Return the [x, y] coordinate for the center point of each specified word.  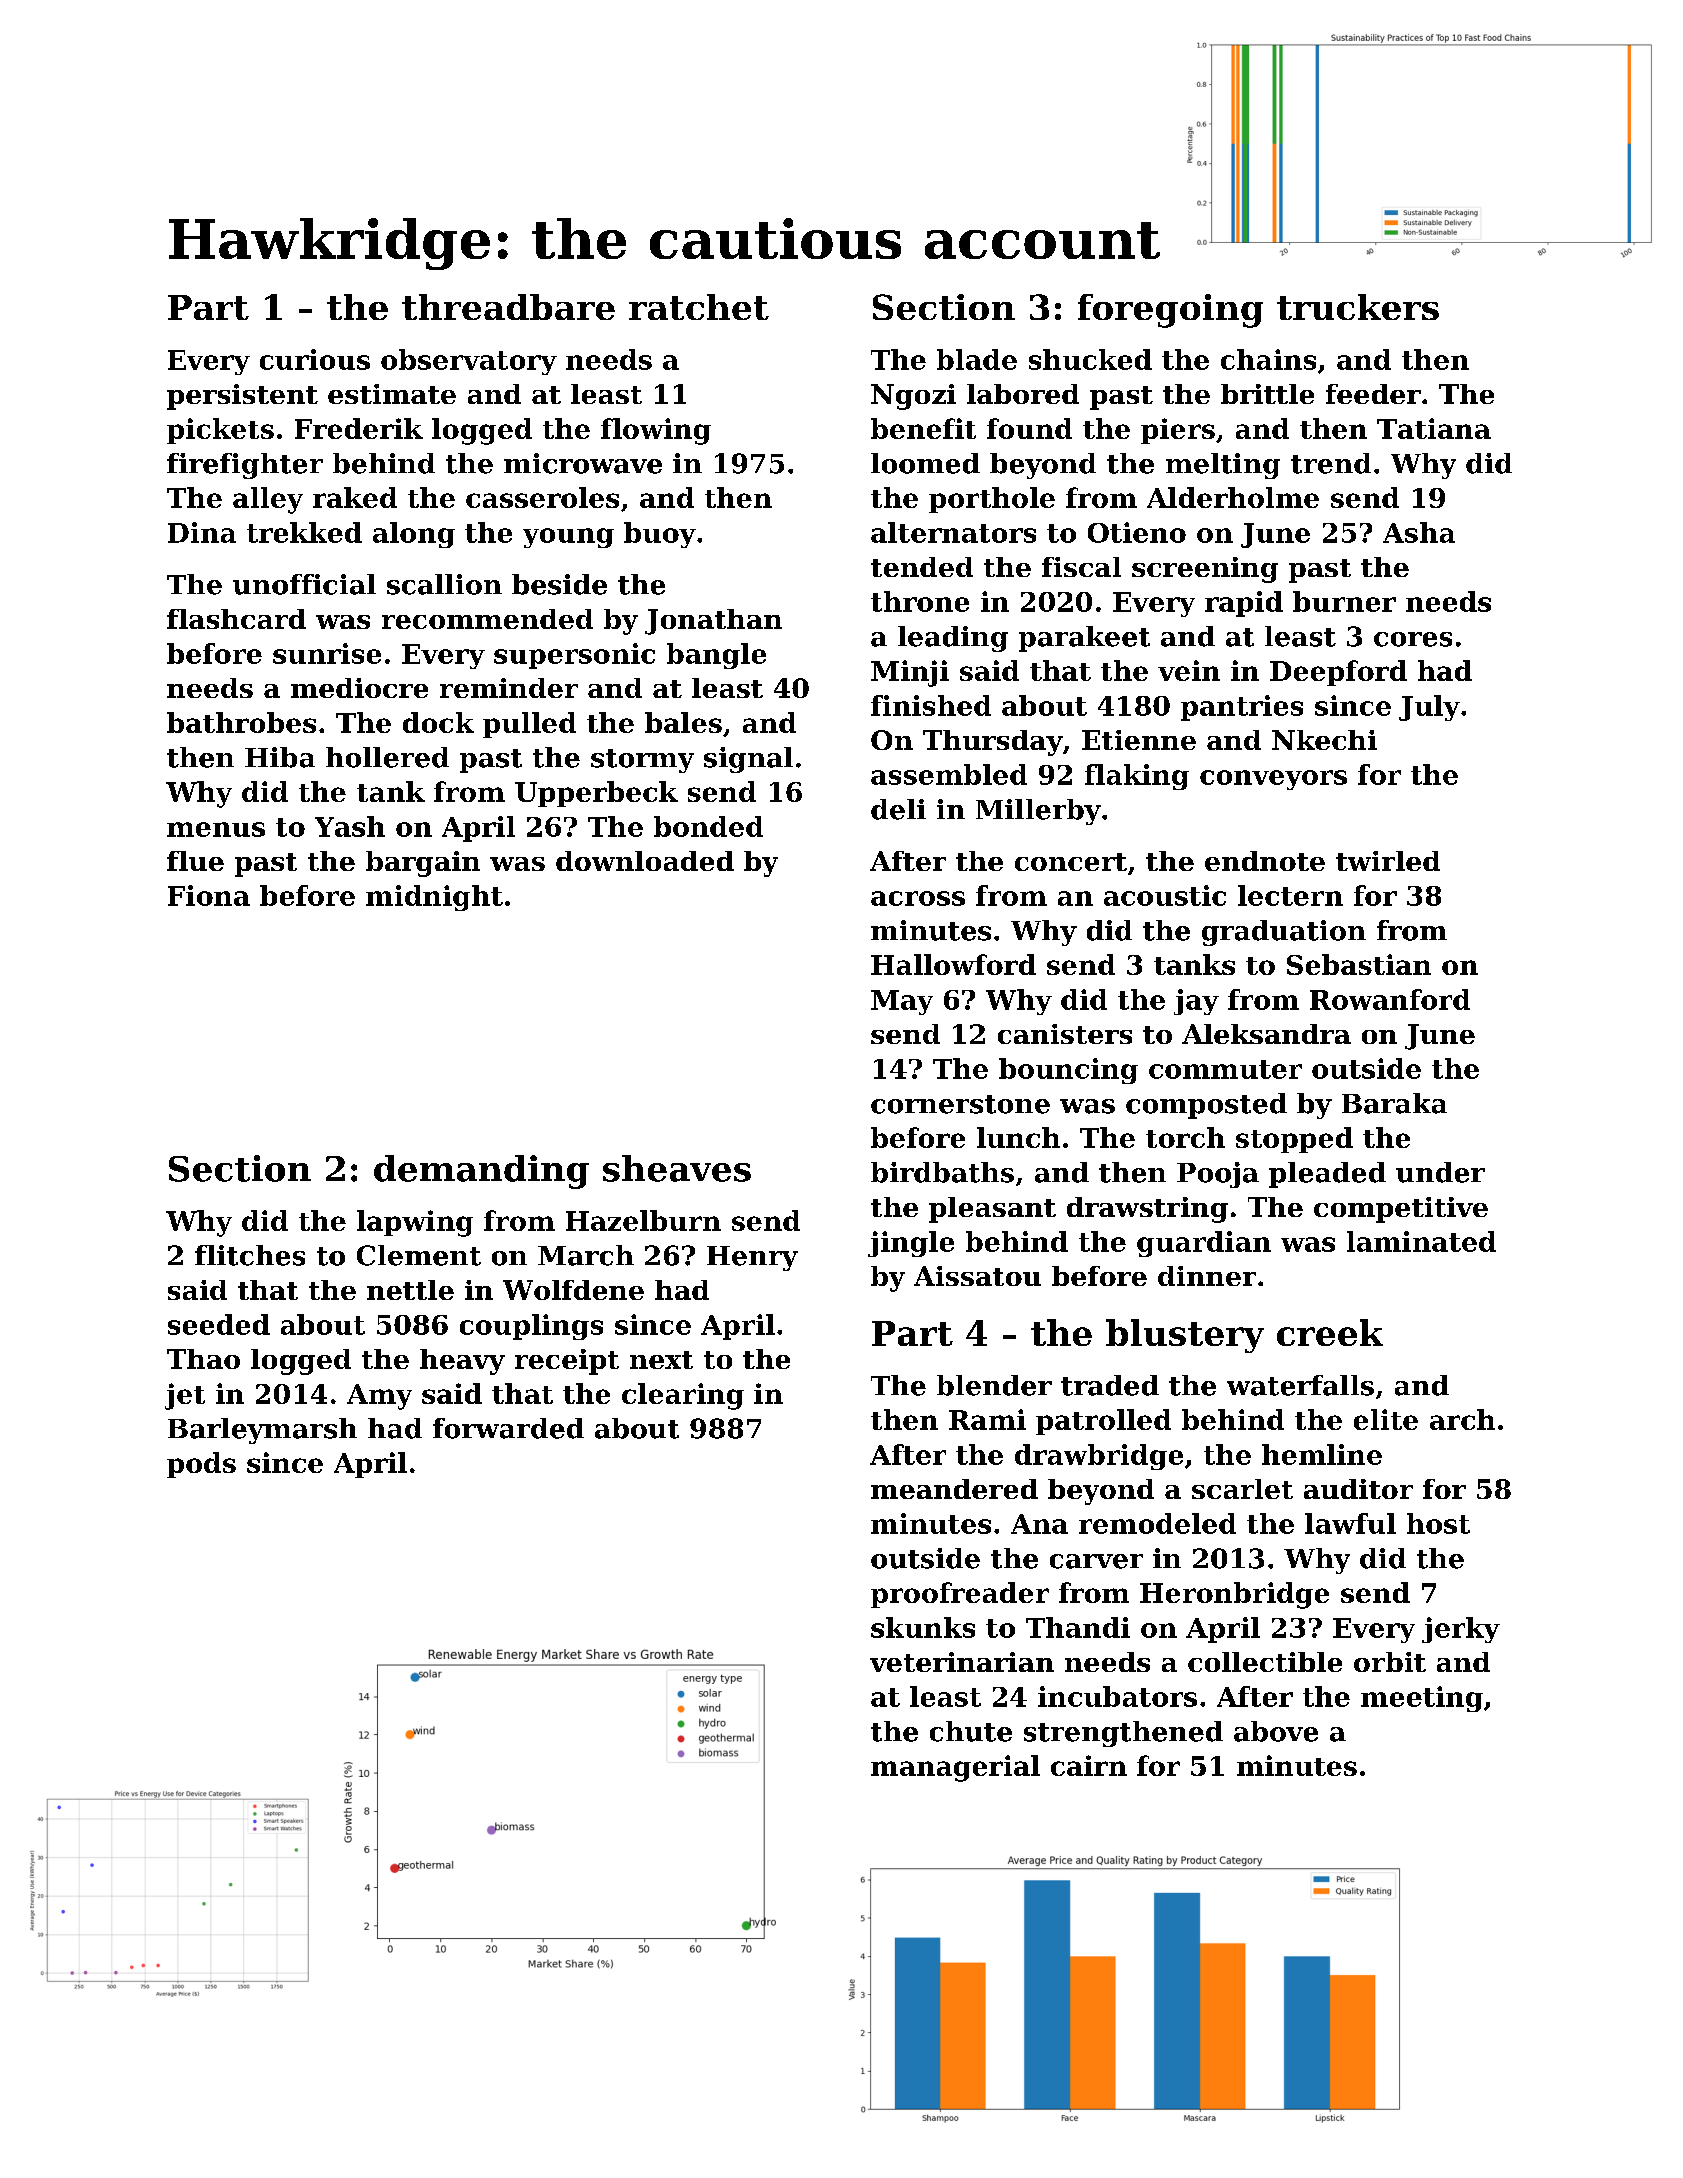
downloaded [645, 861]
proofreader [960, 1595]
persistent [242, 397]
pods [201, 1465]
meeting [1422, 1699]
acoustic [1165, 895]
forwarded [508, 1428]
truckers [1358, 307]
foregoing [1170, 311]
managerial [955, 1768]
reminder [509, 688]
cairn [1089, 1765]
